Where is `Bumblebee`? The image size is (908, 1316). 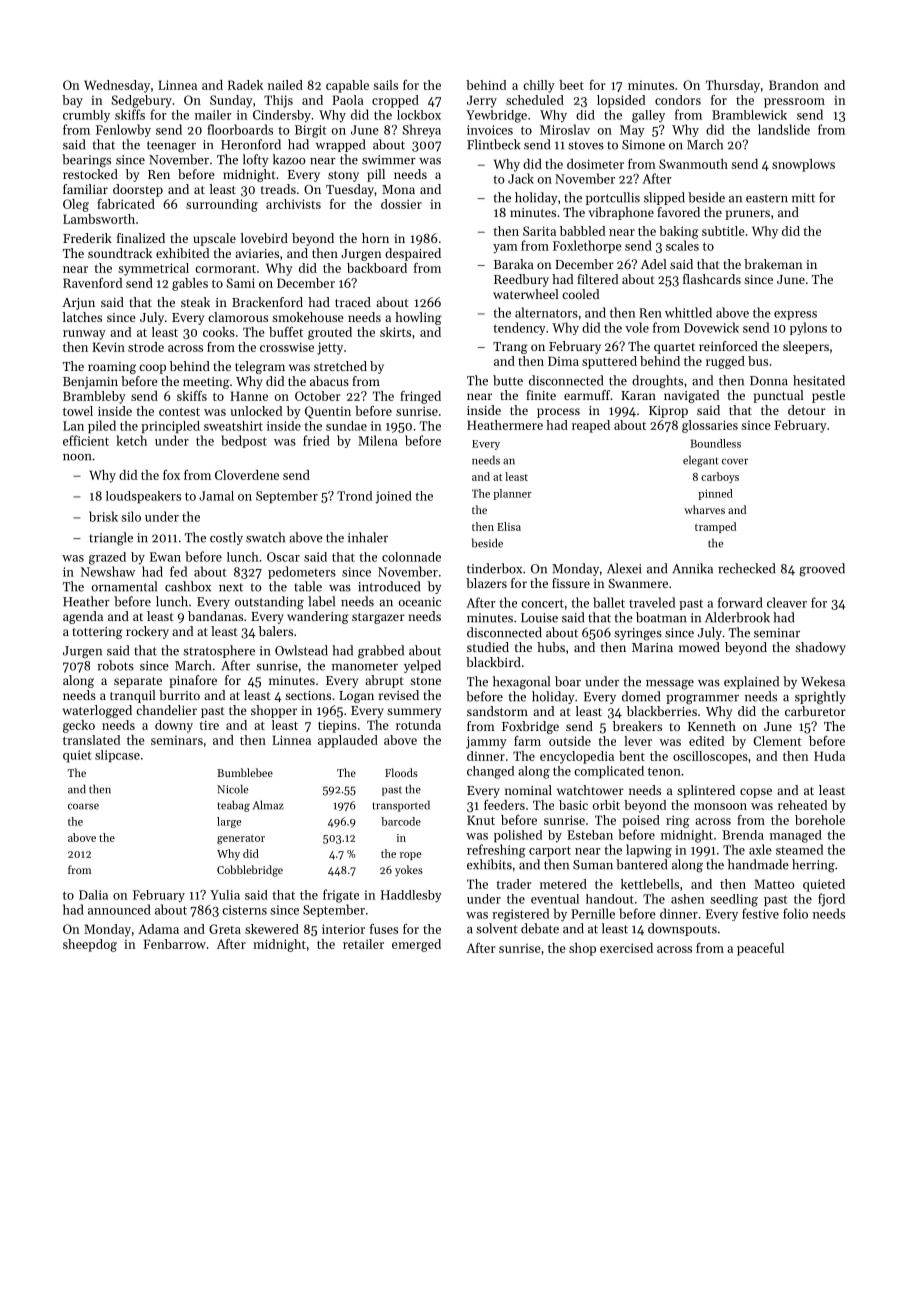 Bumblebee is located at coordinates (245, 772).
